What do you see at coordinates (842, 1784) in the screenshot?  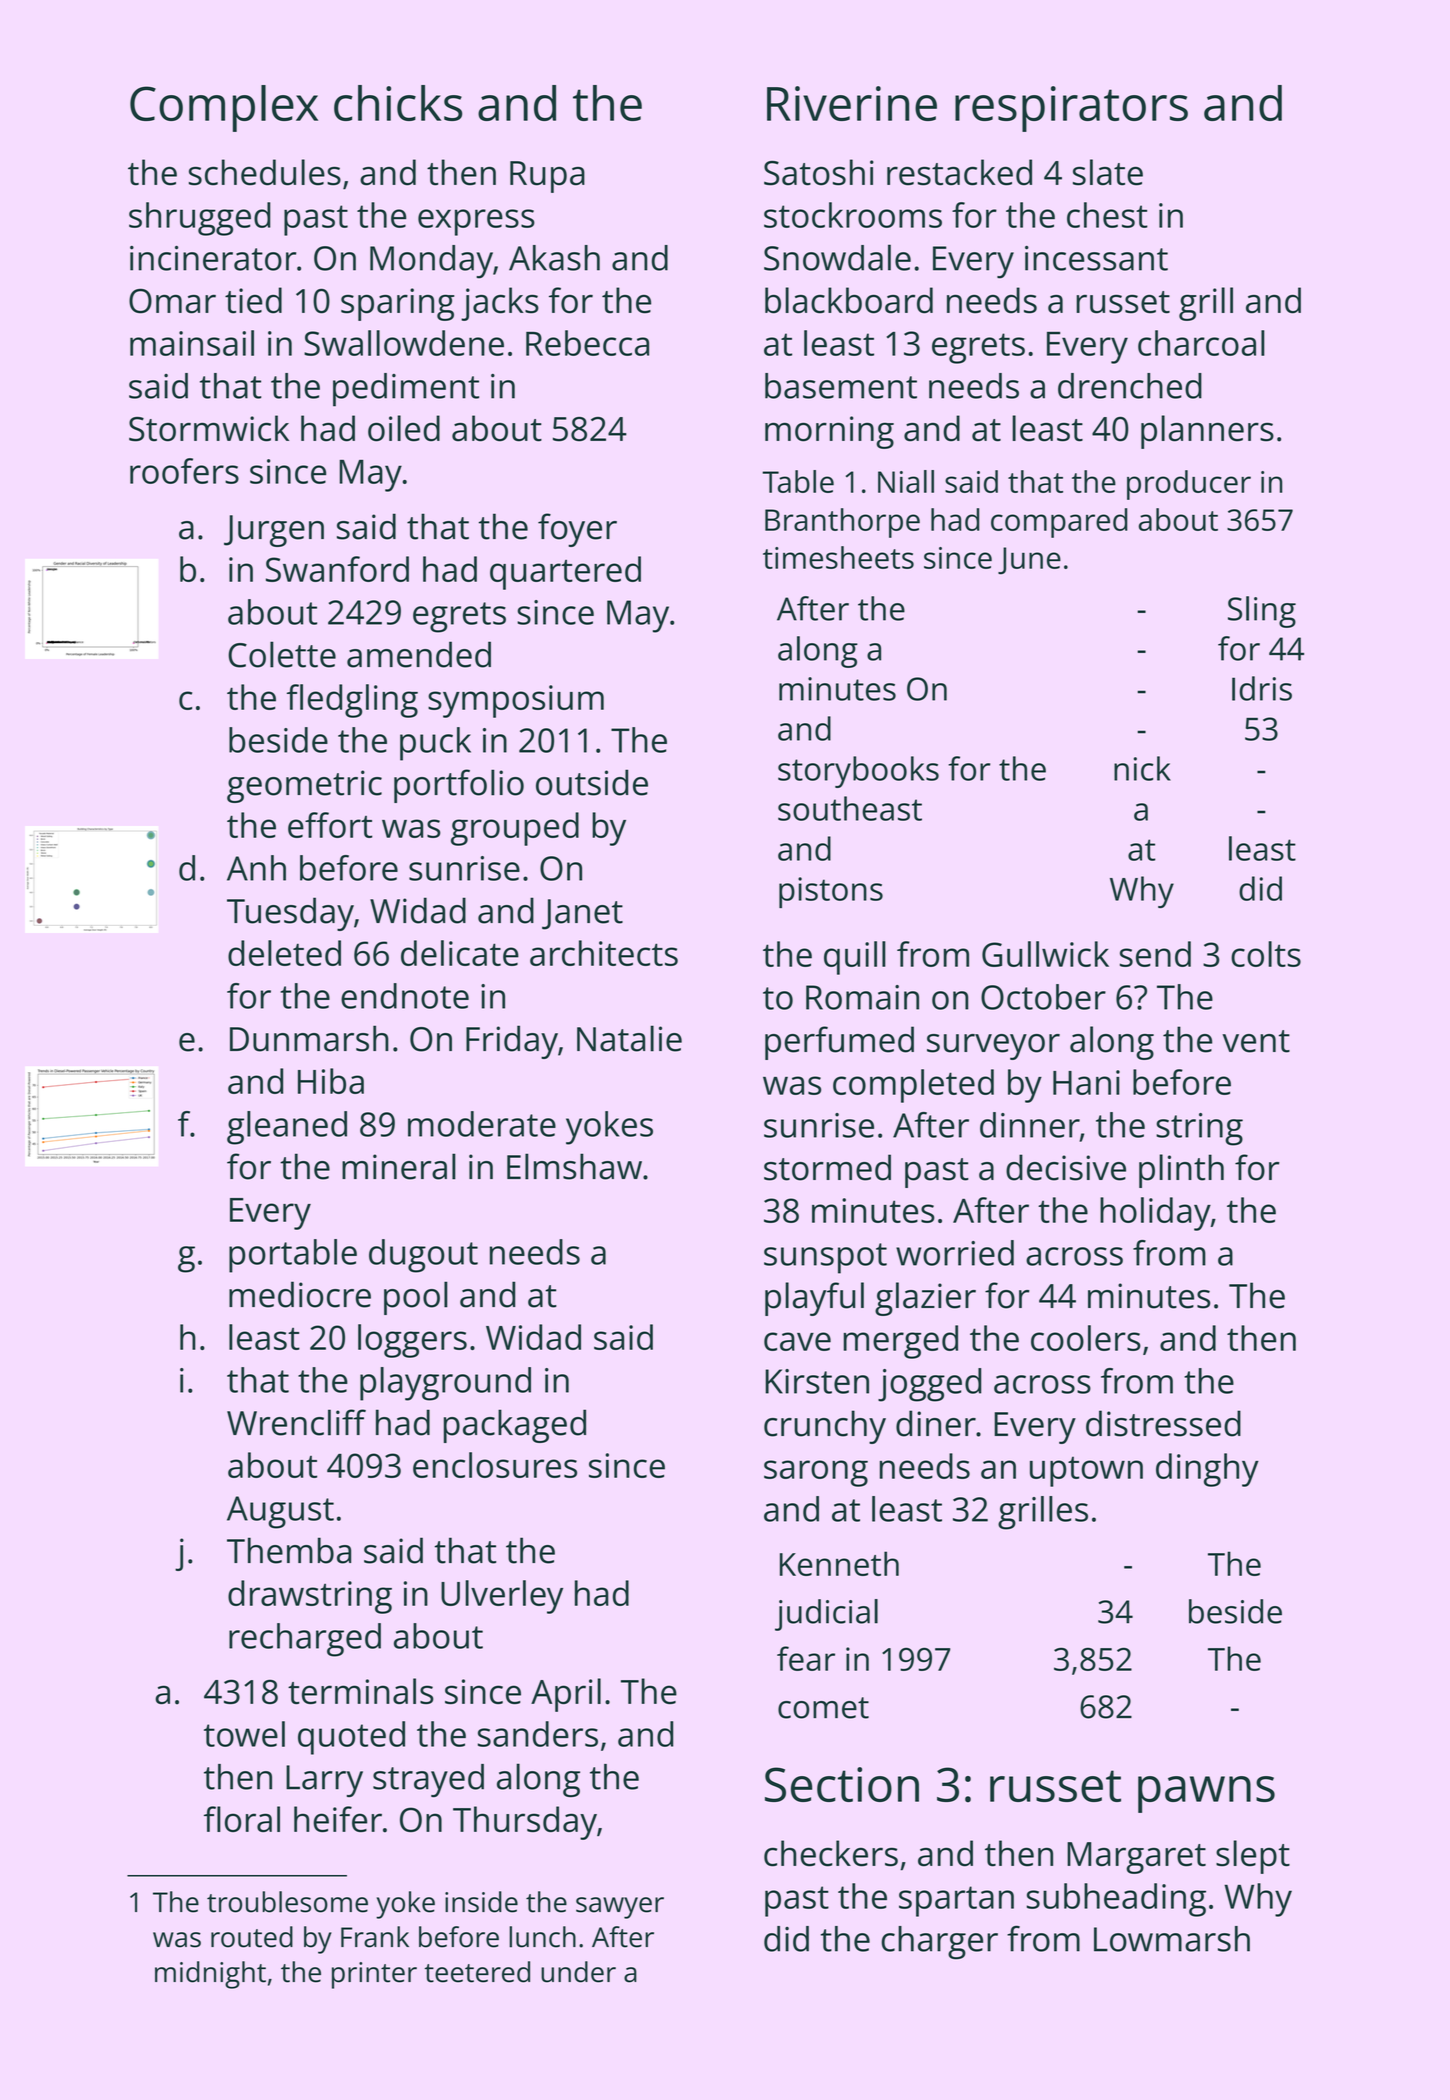 I see `Section` at bounding box center [842, 1784].
